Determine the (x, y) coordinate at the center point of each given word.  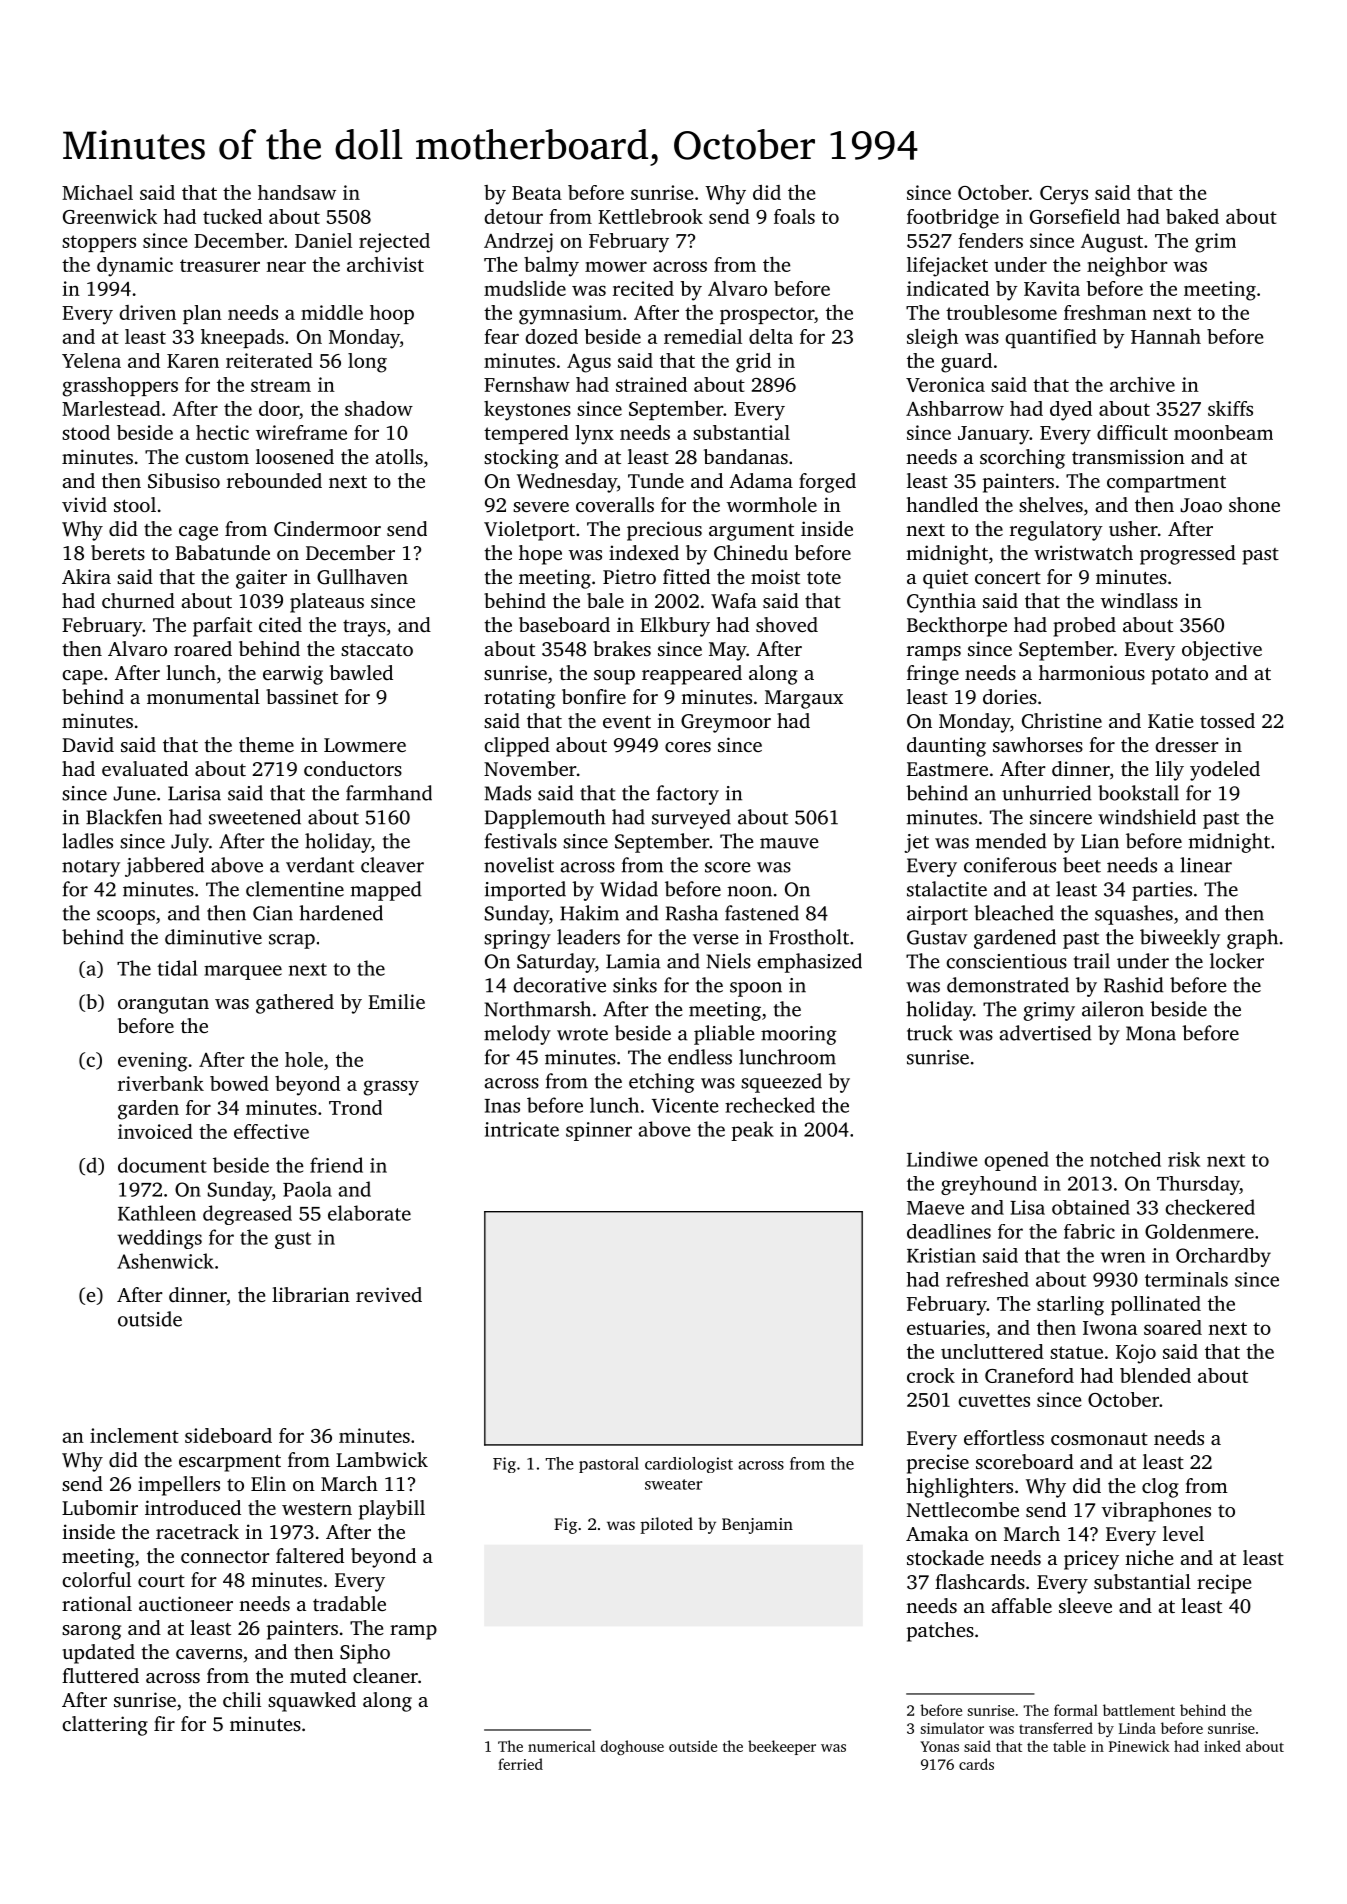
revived (389, 1294)
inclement (134, 1435)
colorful (96, 1579)
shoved (787, 624)
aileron (1113, 1009)
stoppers (99, 243)
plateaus (327, 603)
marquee (243, 972)
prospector (767, 315)
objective (1222, 651)
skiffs (1230, 408)
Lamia (633, 961)
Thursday (1198, 1185)
